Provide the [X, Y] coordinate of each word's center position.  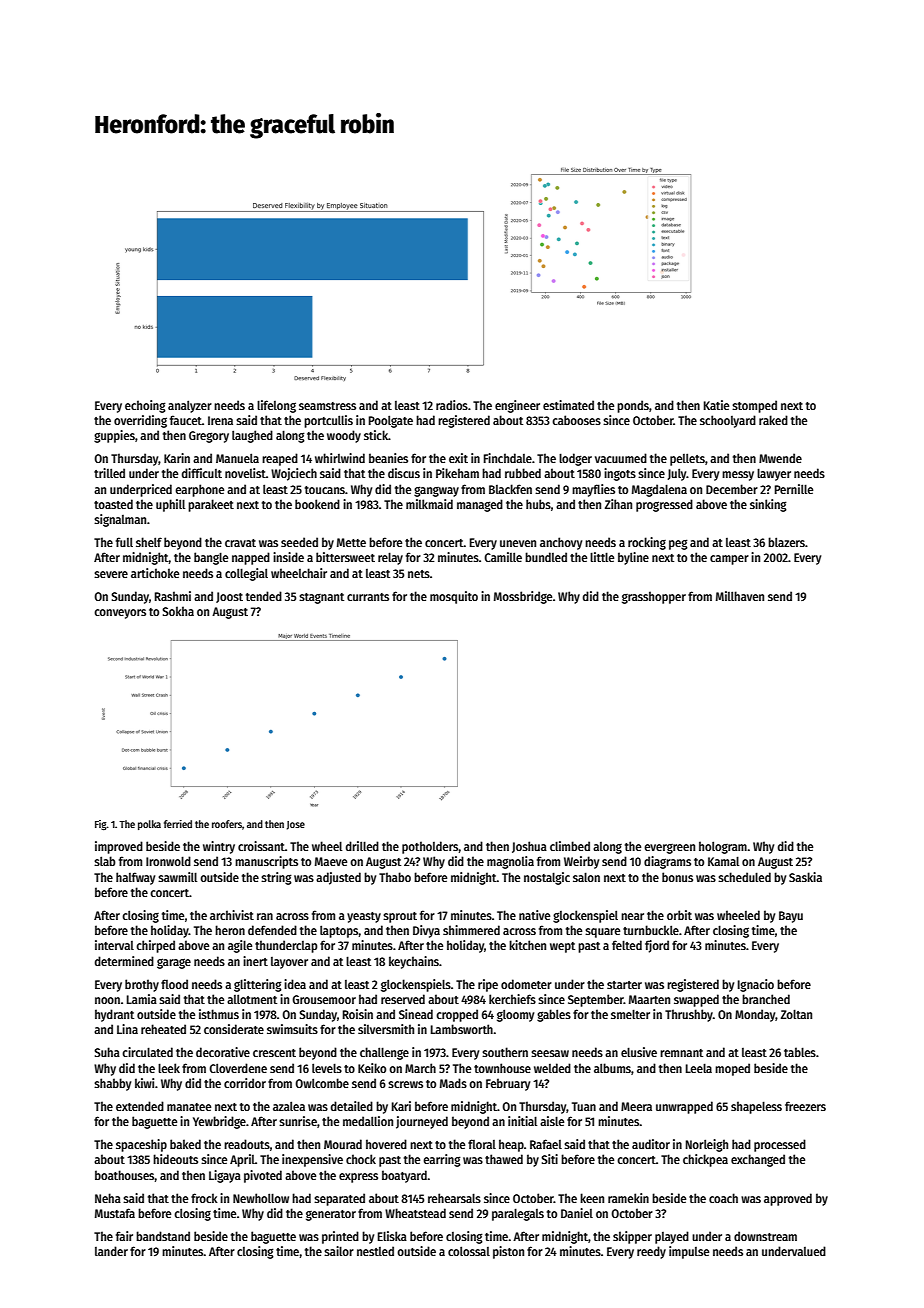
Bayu [791, 917]
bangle [211, 558]
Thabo [395, 877]
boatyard [404, 1176]
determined [124, 961]
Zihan [618, 504]
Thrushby [689, 1015]
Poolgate [391, 421]
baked [185, 1144]
